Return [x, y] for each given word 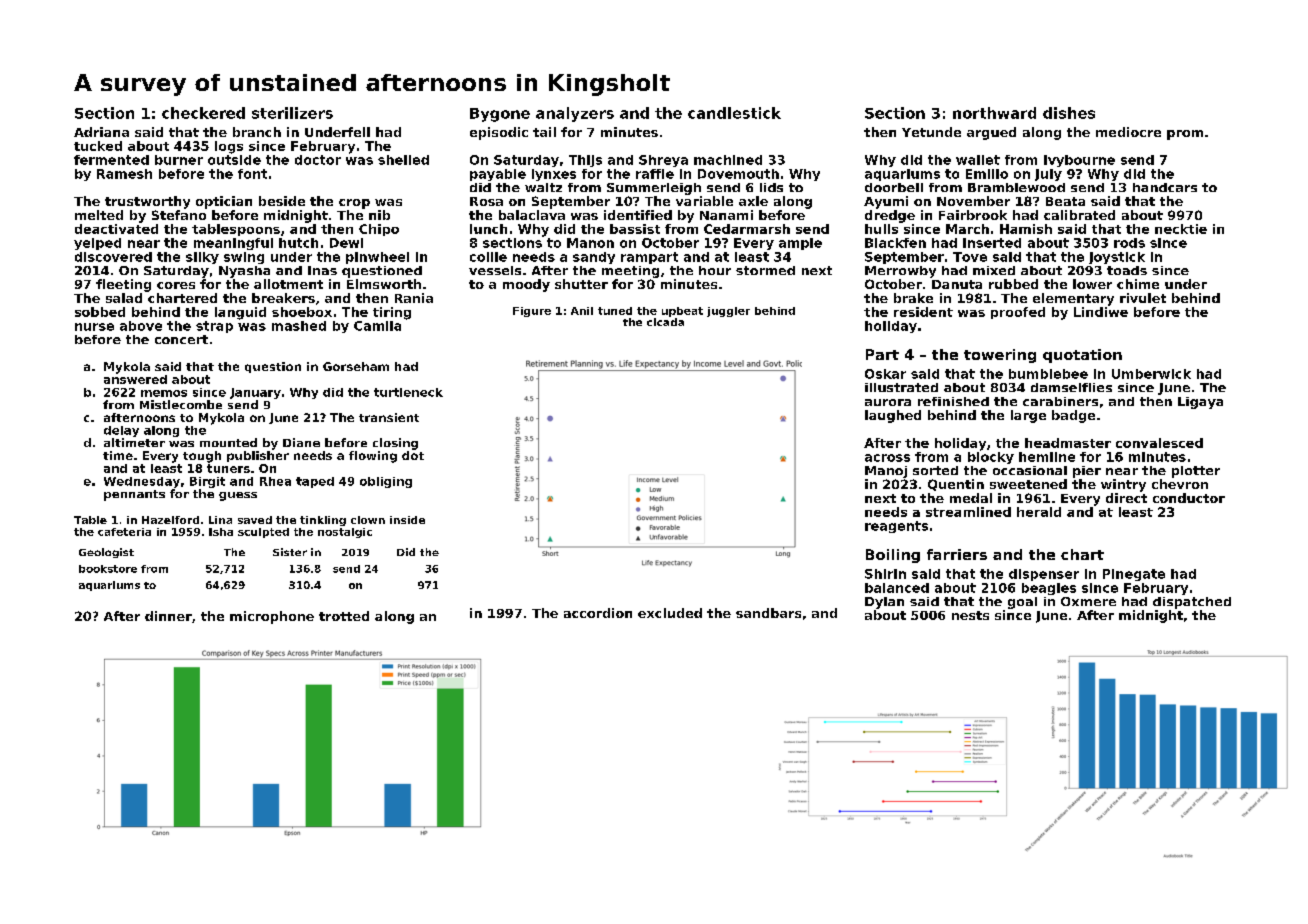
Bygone [500, 115]
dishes [1069, 113]
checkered [203, 113]
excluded [670, 613]
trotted [344, 616]
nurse [94, 327]
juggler [728, 312]
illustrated [901, 387]
